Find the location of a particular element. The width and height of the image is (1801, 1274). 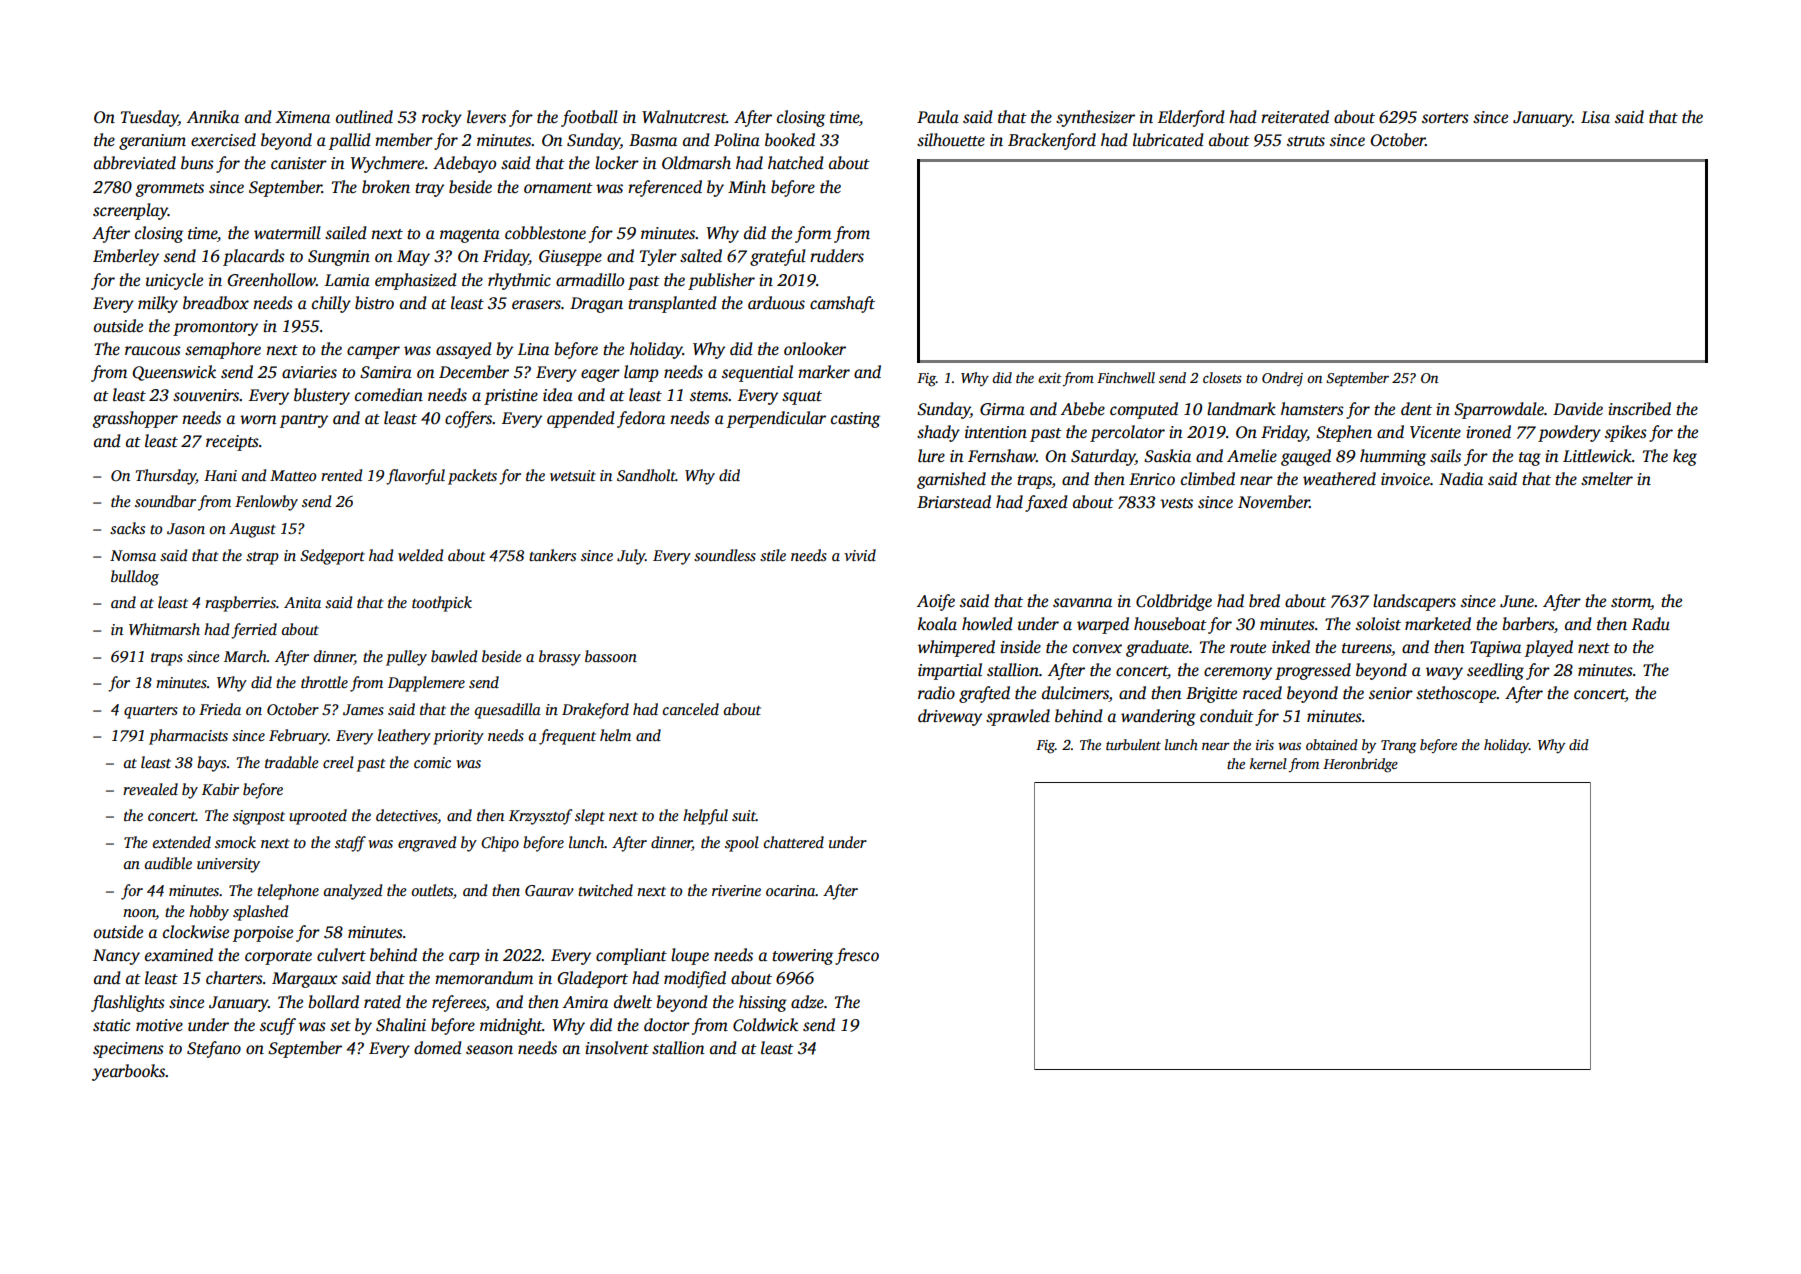

December is located at coordinates (474, 372).
